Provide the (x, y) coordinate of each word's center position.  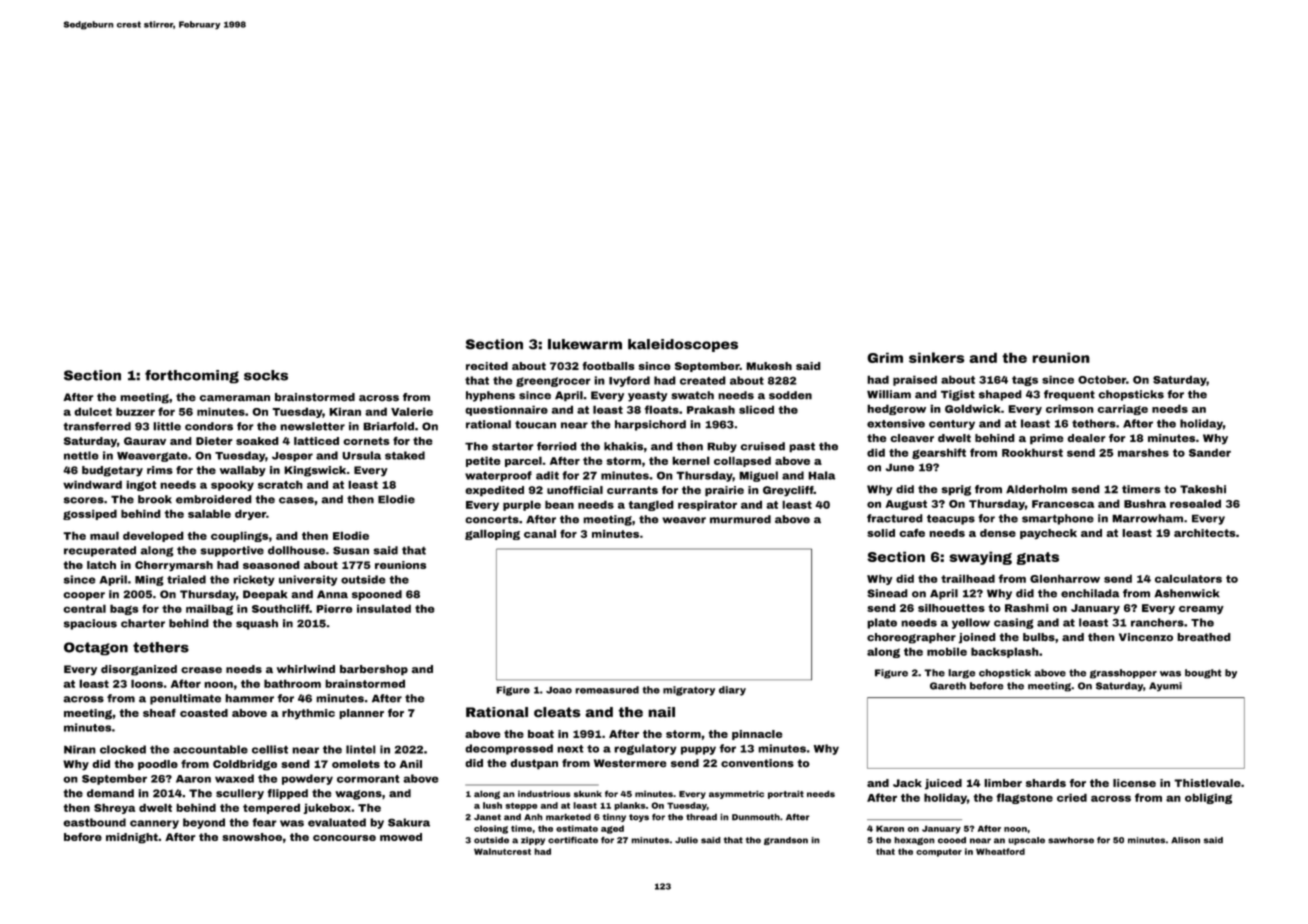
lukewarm (585, 344)
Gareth (948, 686)
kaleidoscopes (683, 345)
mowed (401, 837)
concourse (344, 838)
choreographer (911, 638)
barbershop (374, 670)
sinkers (937, 357)
